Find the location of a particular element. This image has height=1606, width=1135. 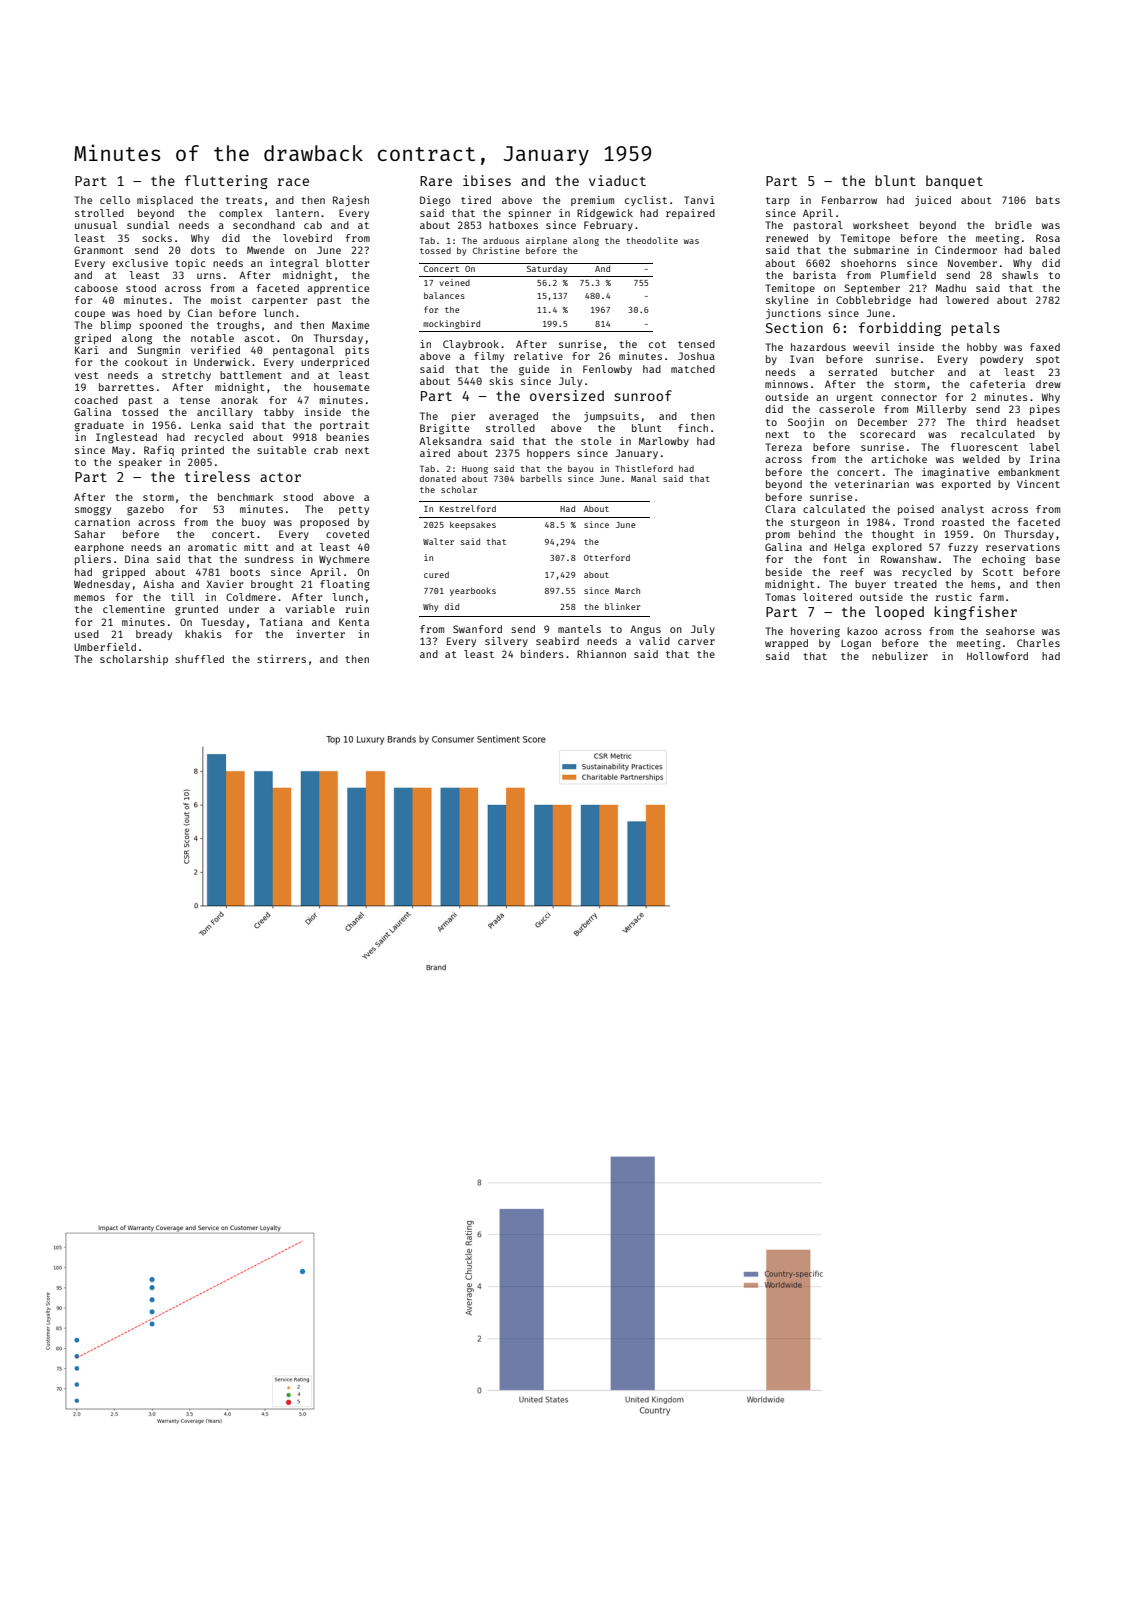

socks is located at coordinates (157, 238).
